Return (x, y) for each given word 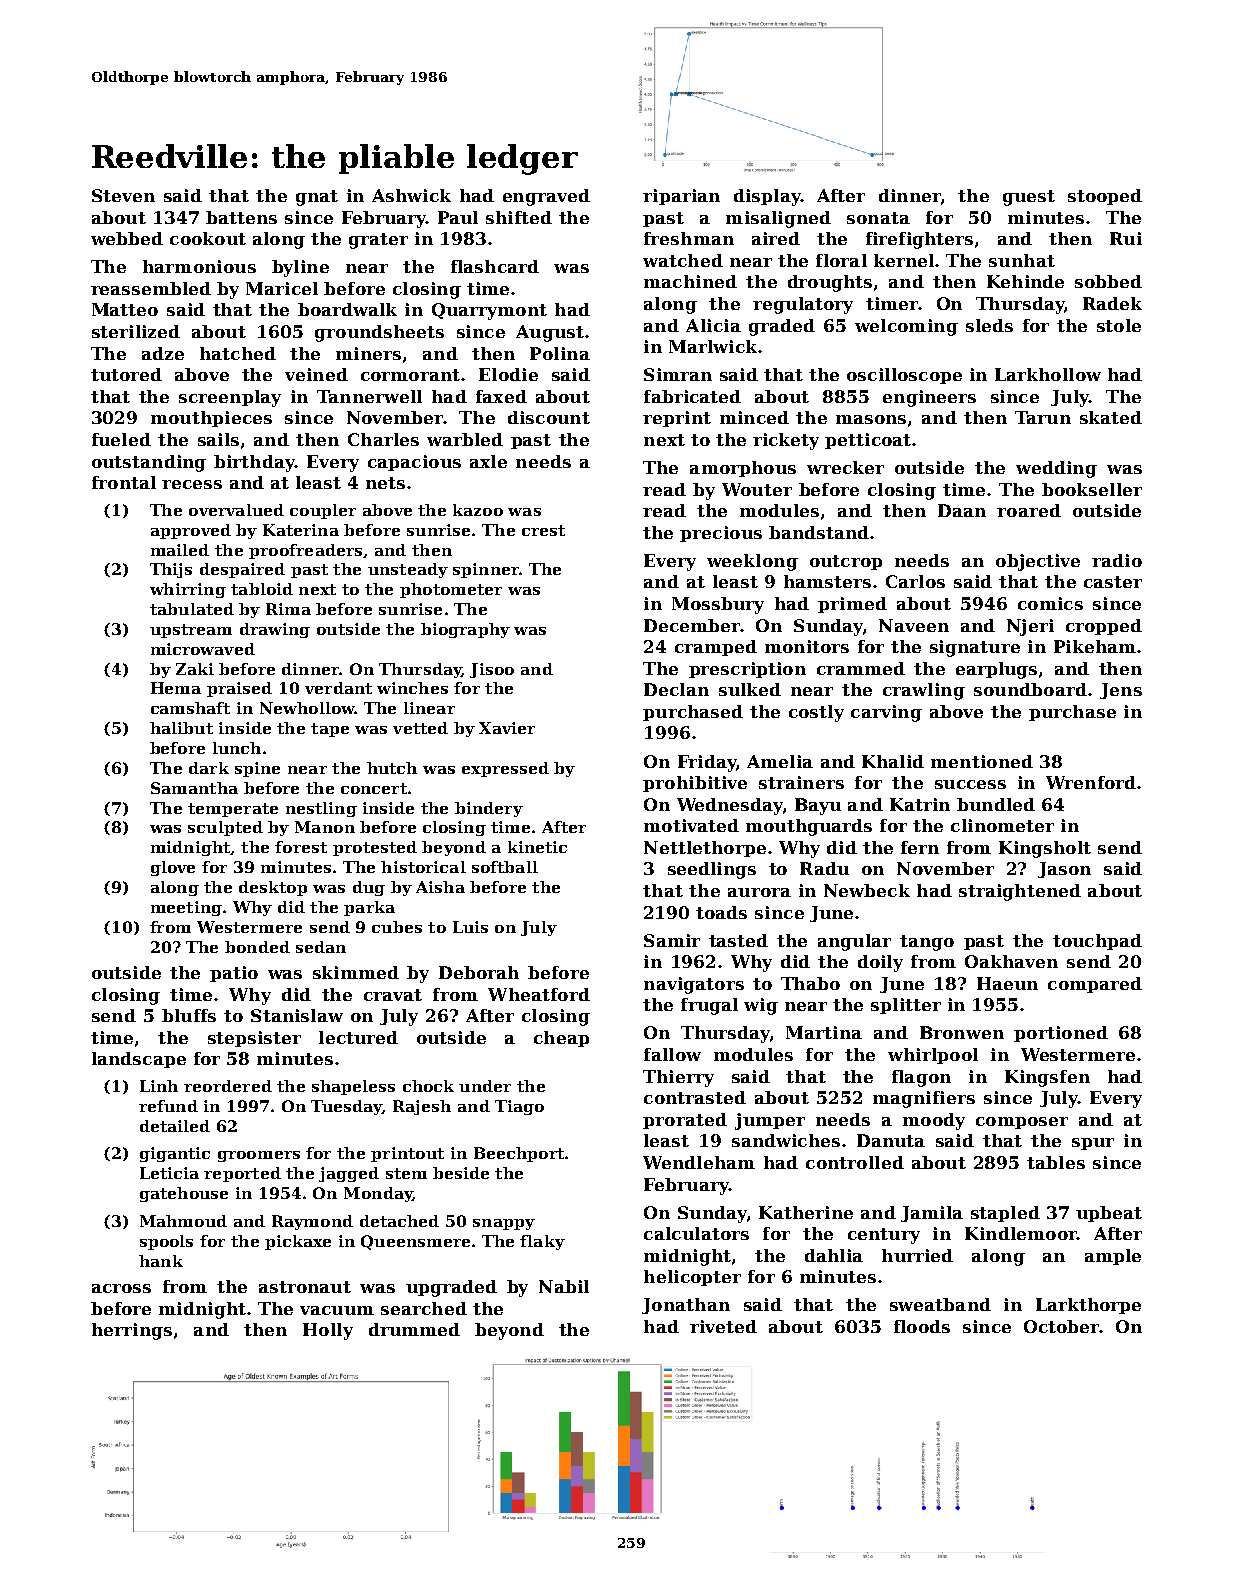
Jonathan (686, 1306)
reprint (677, 419)
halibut (181, 728)
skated (1111, 417)
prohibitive (695, 784)
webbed (127, 238)
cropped (1104, 627)
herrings (132, 1331)
